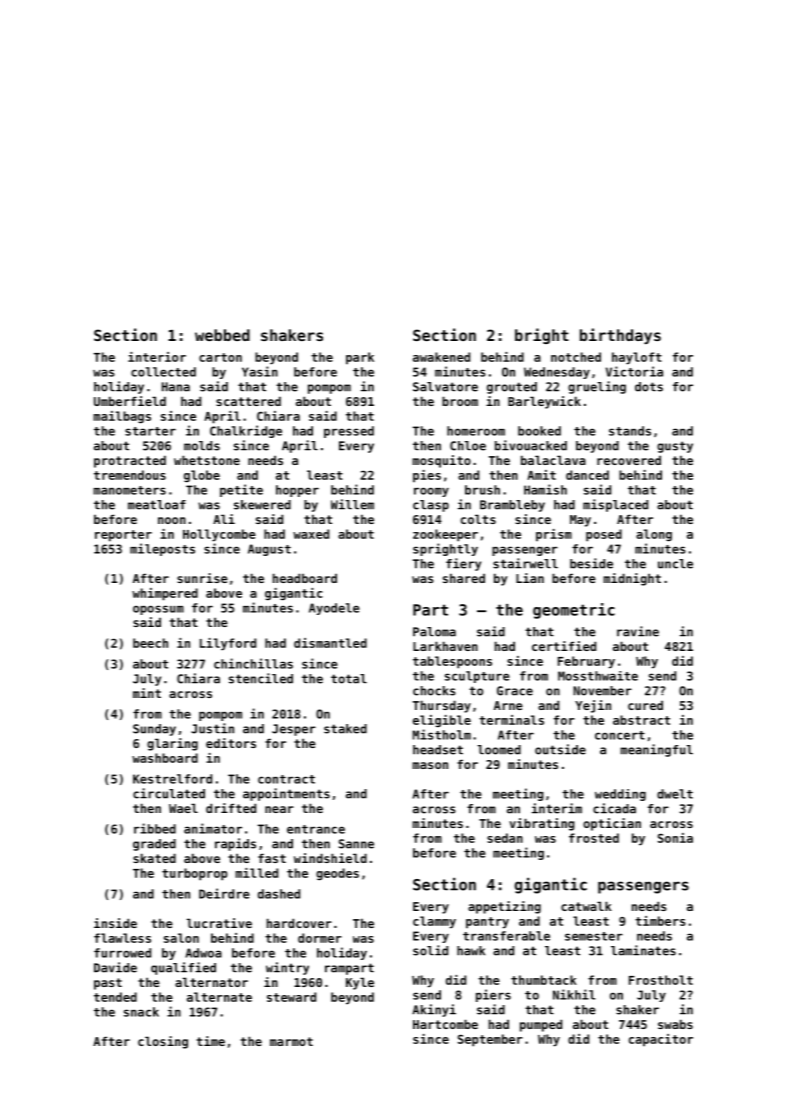  I want to click on sprightly, so click(445, 549).
